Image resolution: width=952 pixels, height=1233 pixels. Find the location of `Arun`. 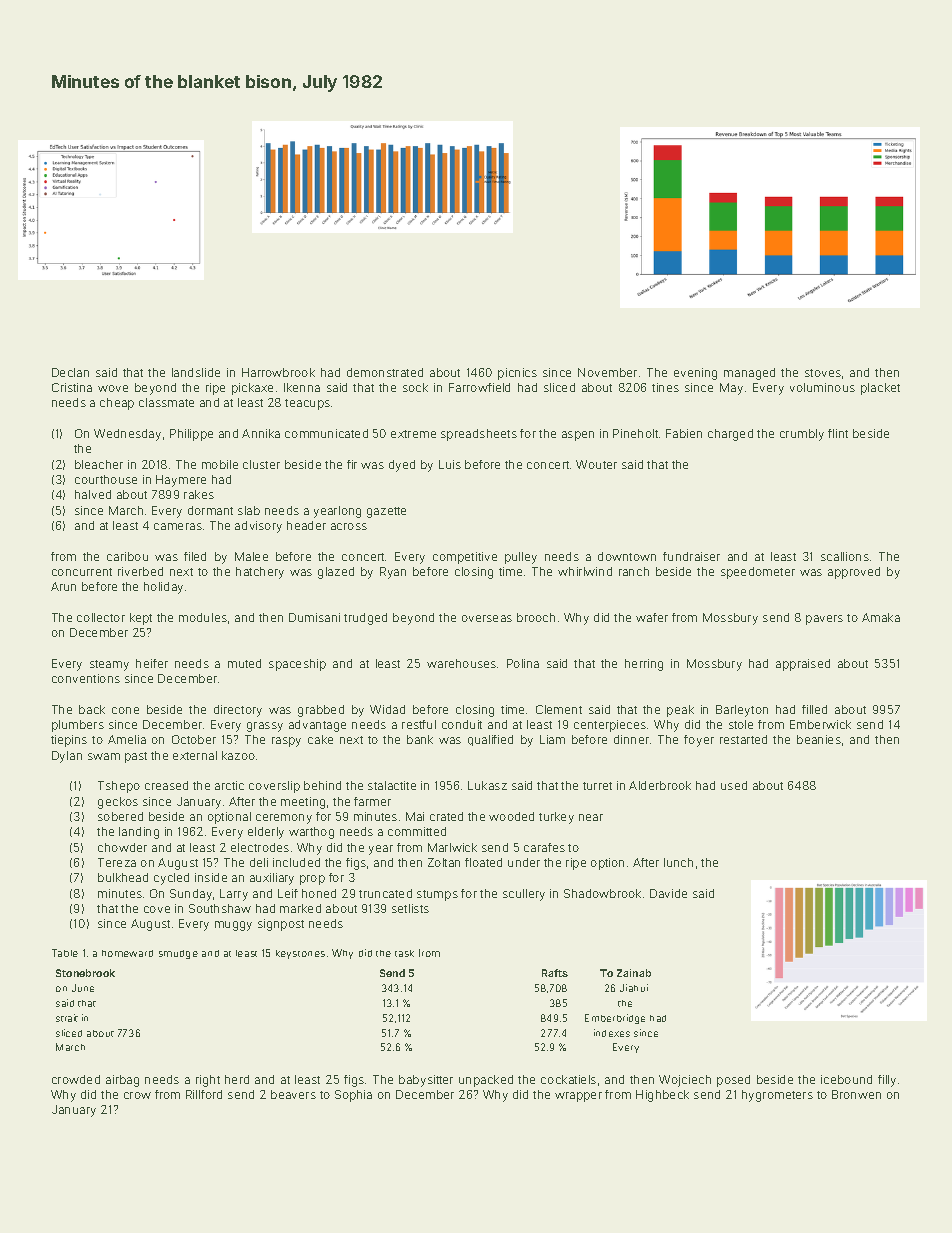

Arun is located at coordinates (63, 586).
